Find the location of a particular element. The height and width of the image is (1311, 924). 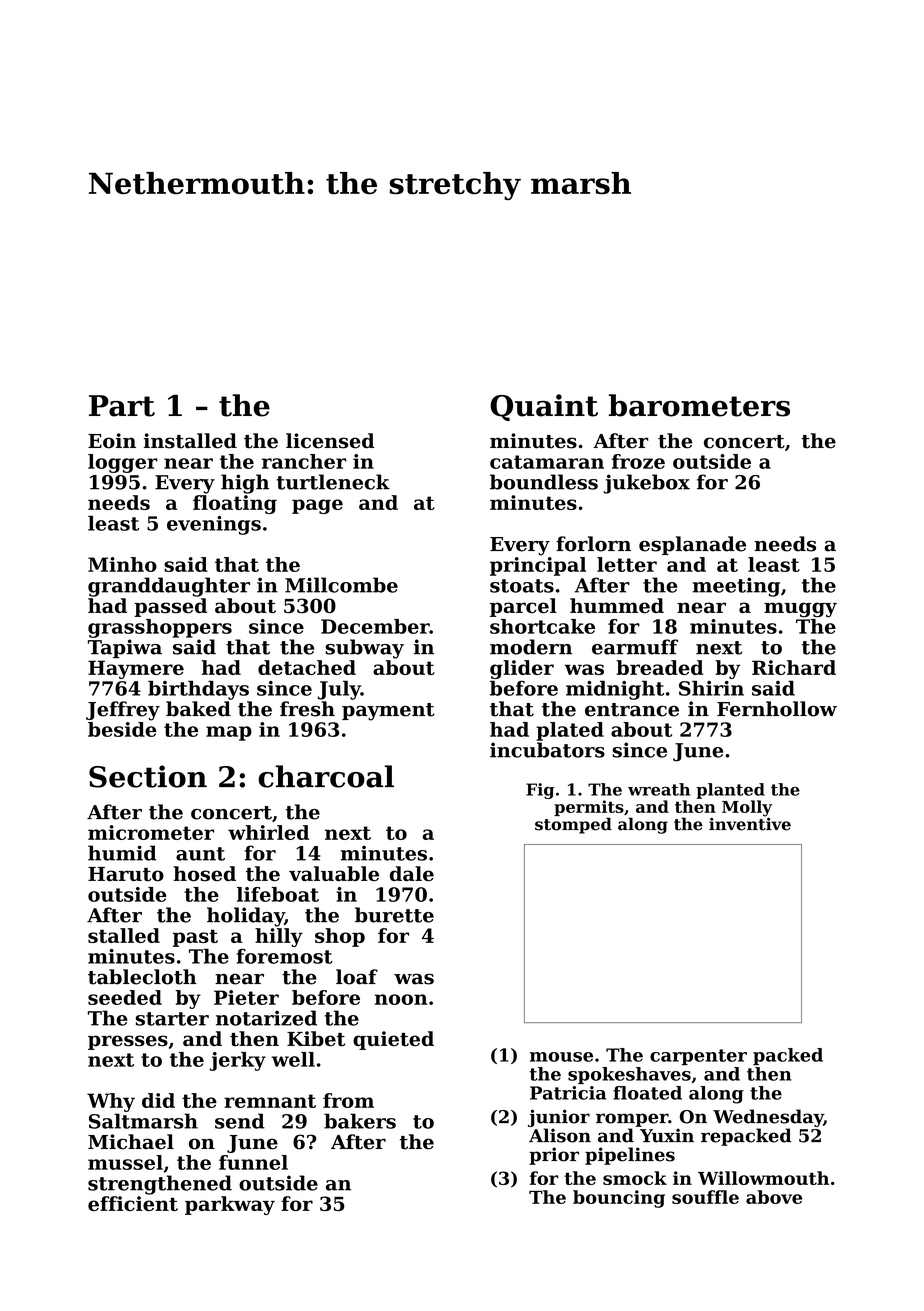

barometers is located at coordinates (699, 405).
